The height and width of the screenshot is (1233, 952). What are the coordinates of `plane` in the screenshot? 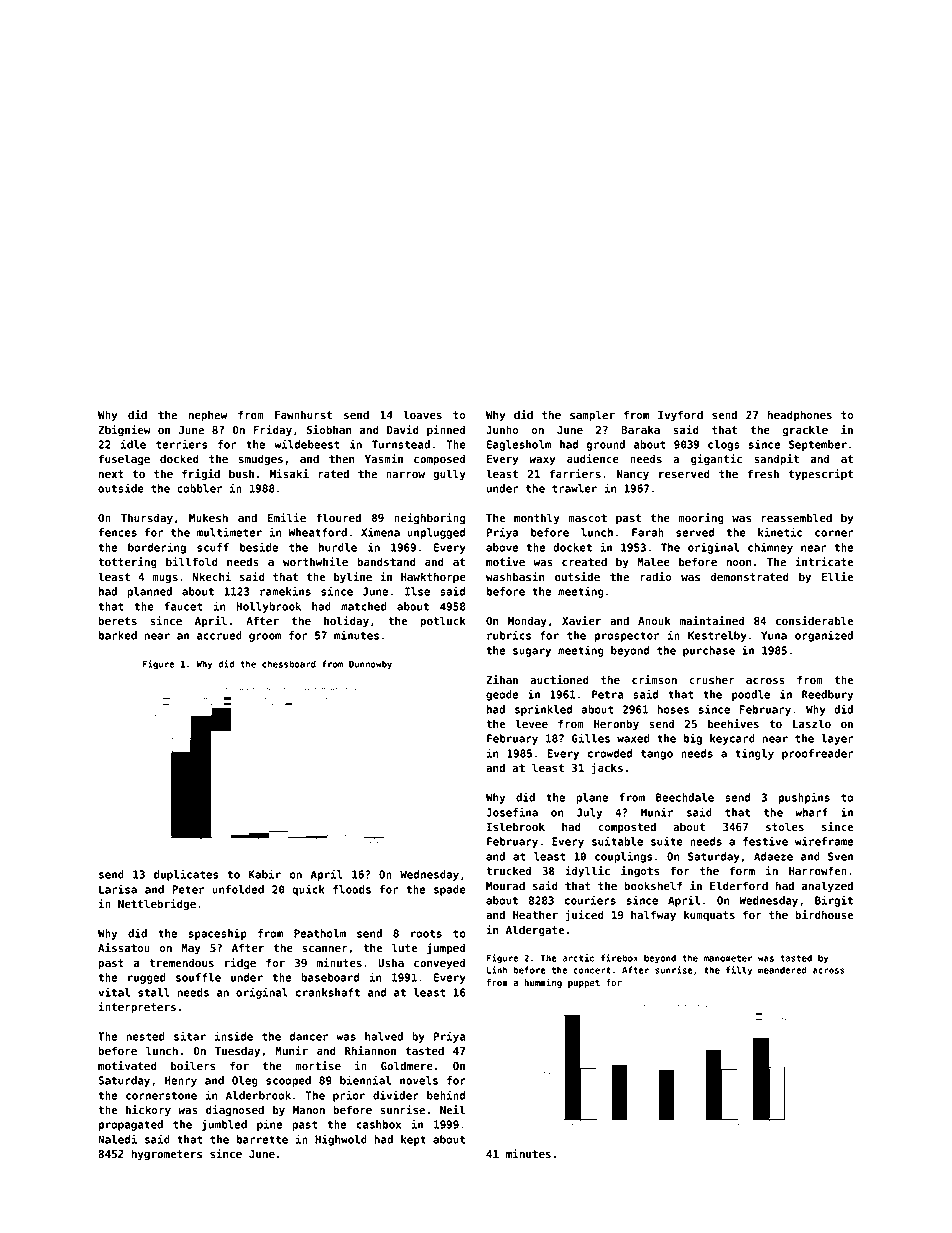 It's located at (592, 798).
